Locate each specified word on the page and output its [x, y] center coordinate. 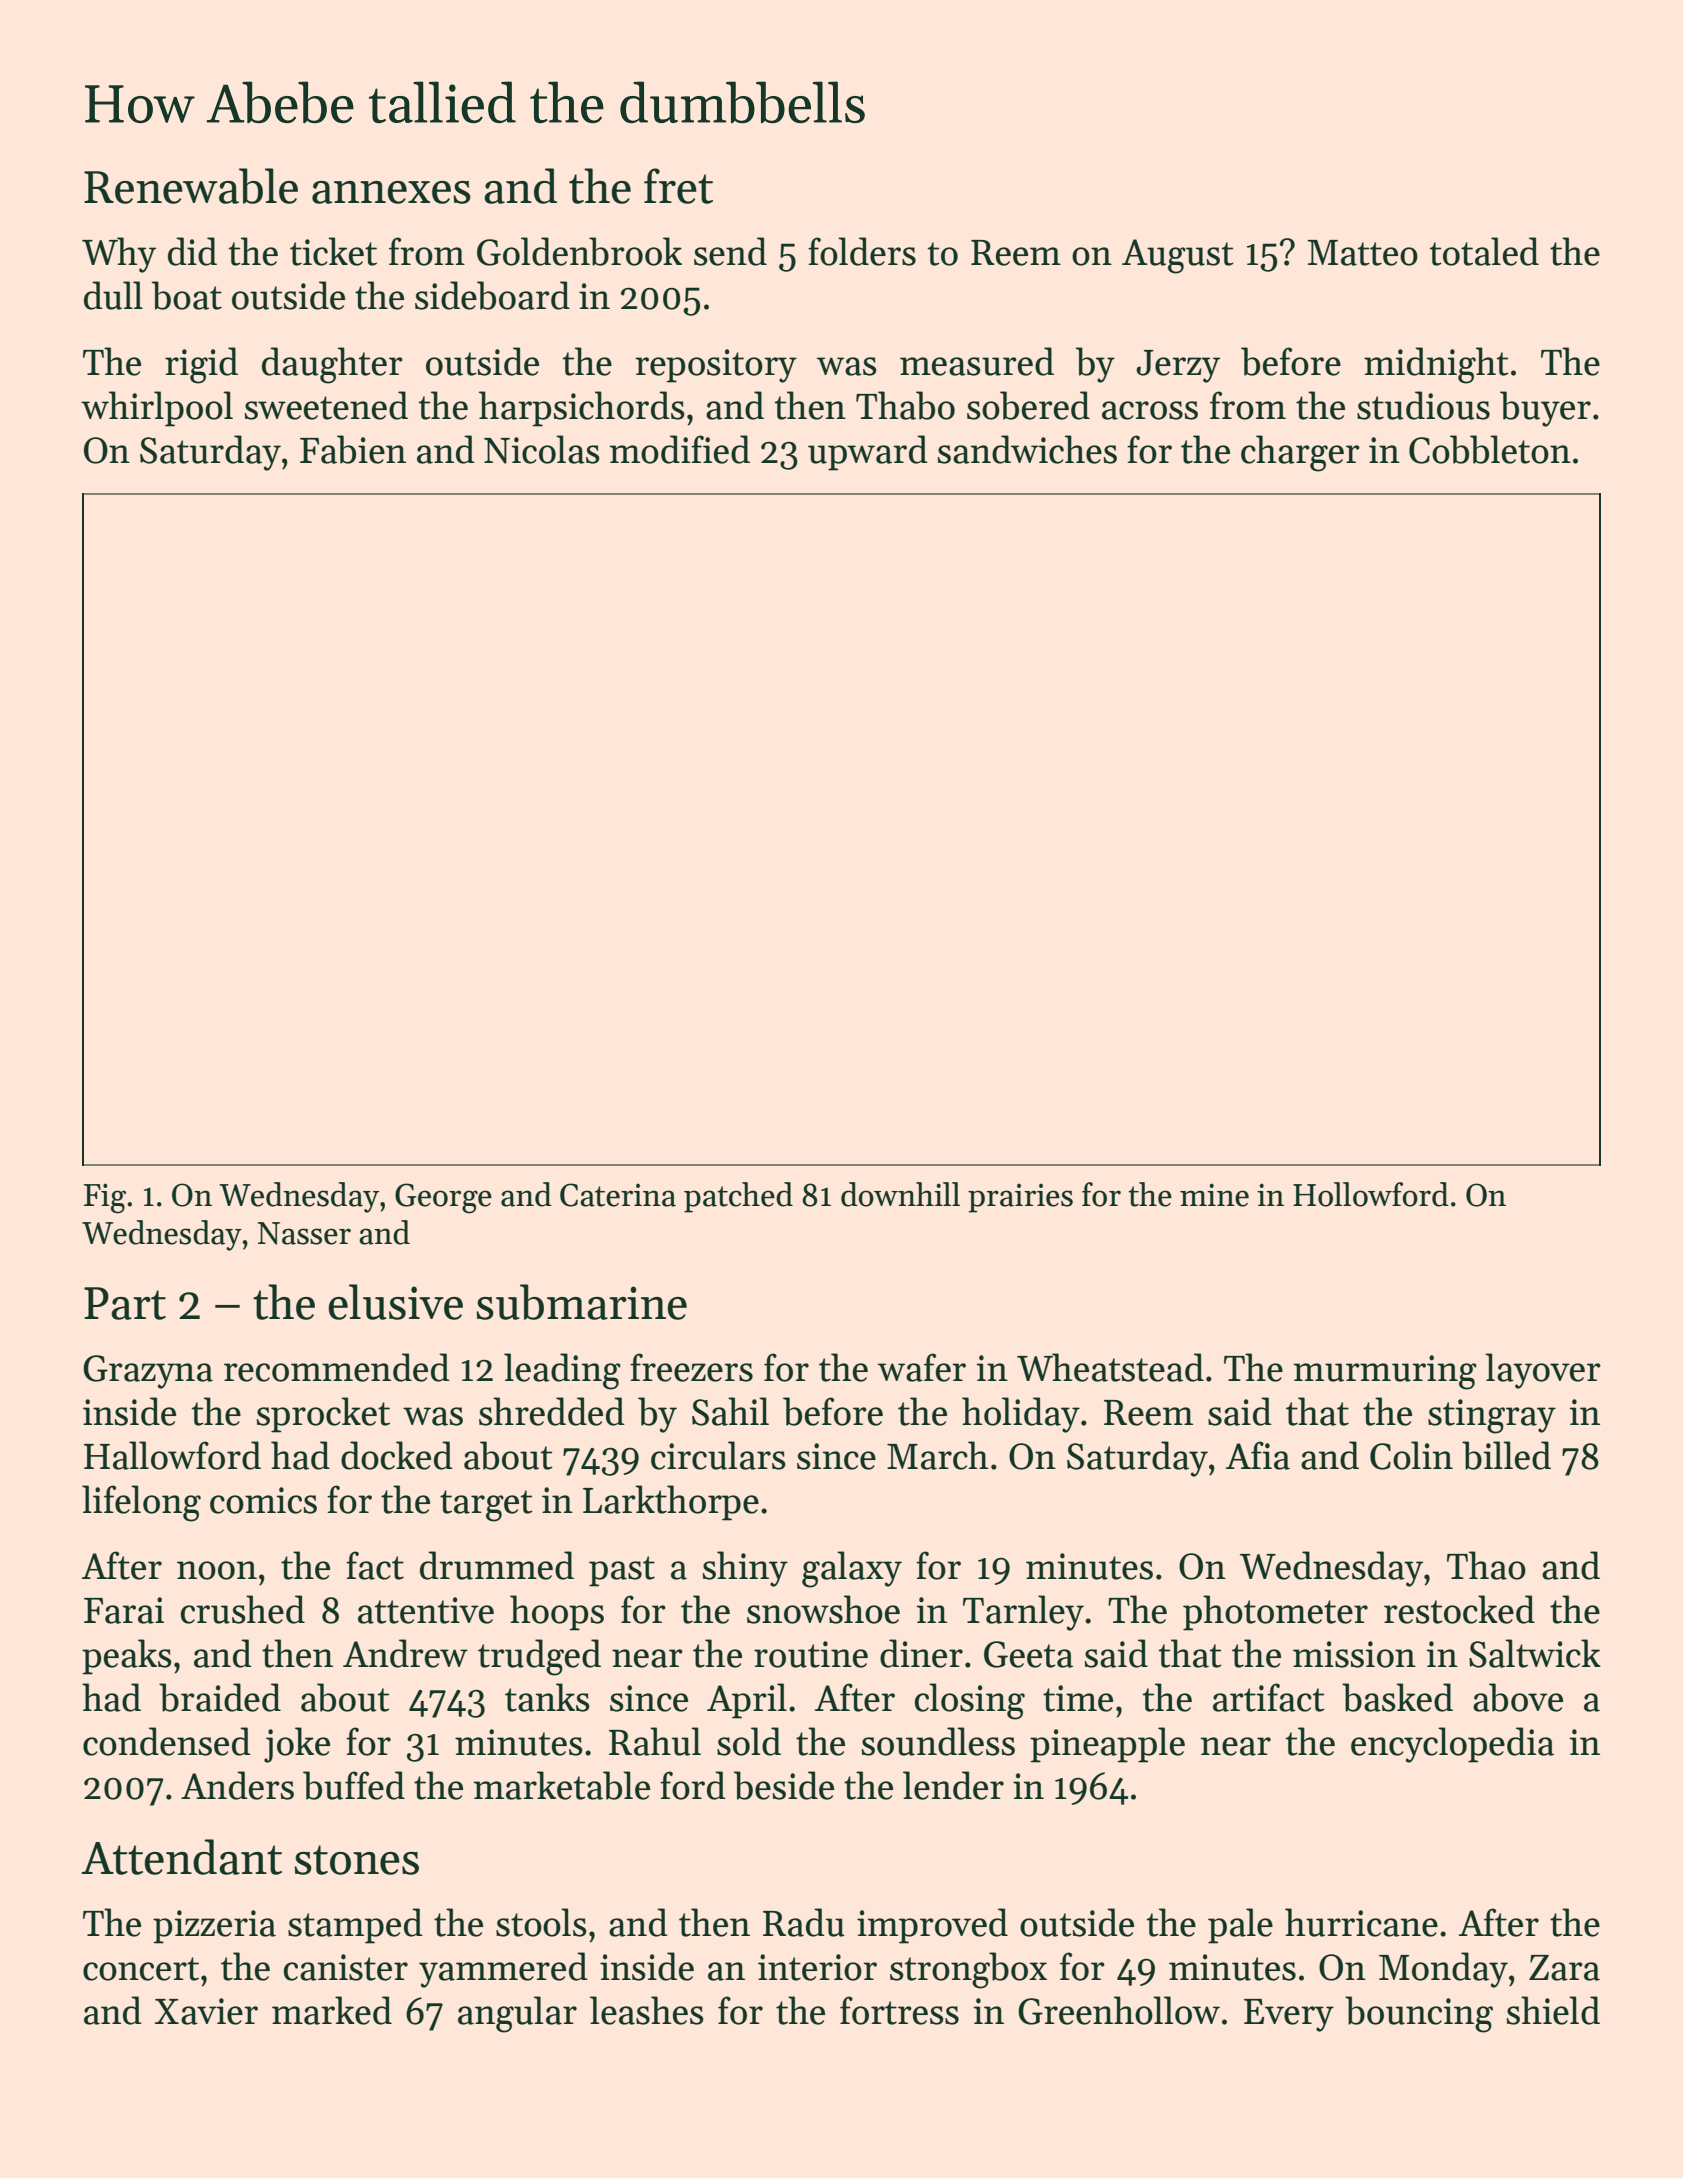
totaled [1484, 251]
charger [1300, 453]
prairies [1020, 1198]
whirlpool [157, 409]
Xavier [206, 2011]
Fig [105, 1198]
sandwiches [1027, 449]
